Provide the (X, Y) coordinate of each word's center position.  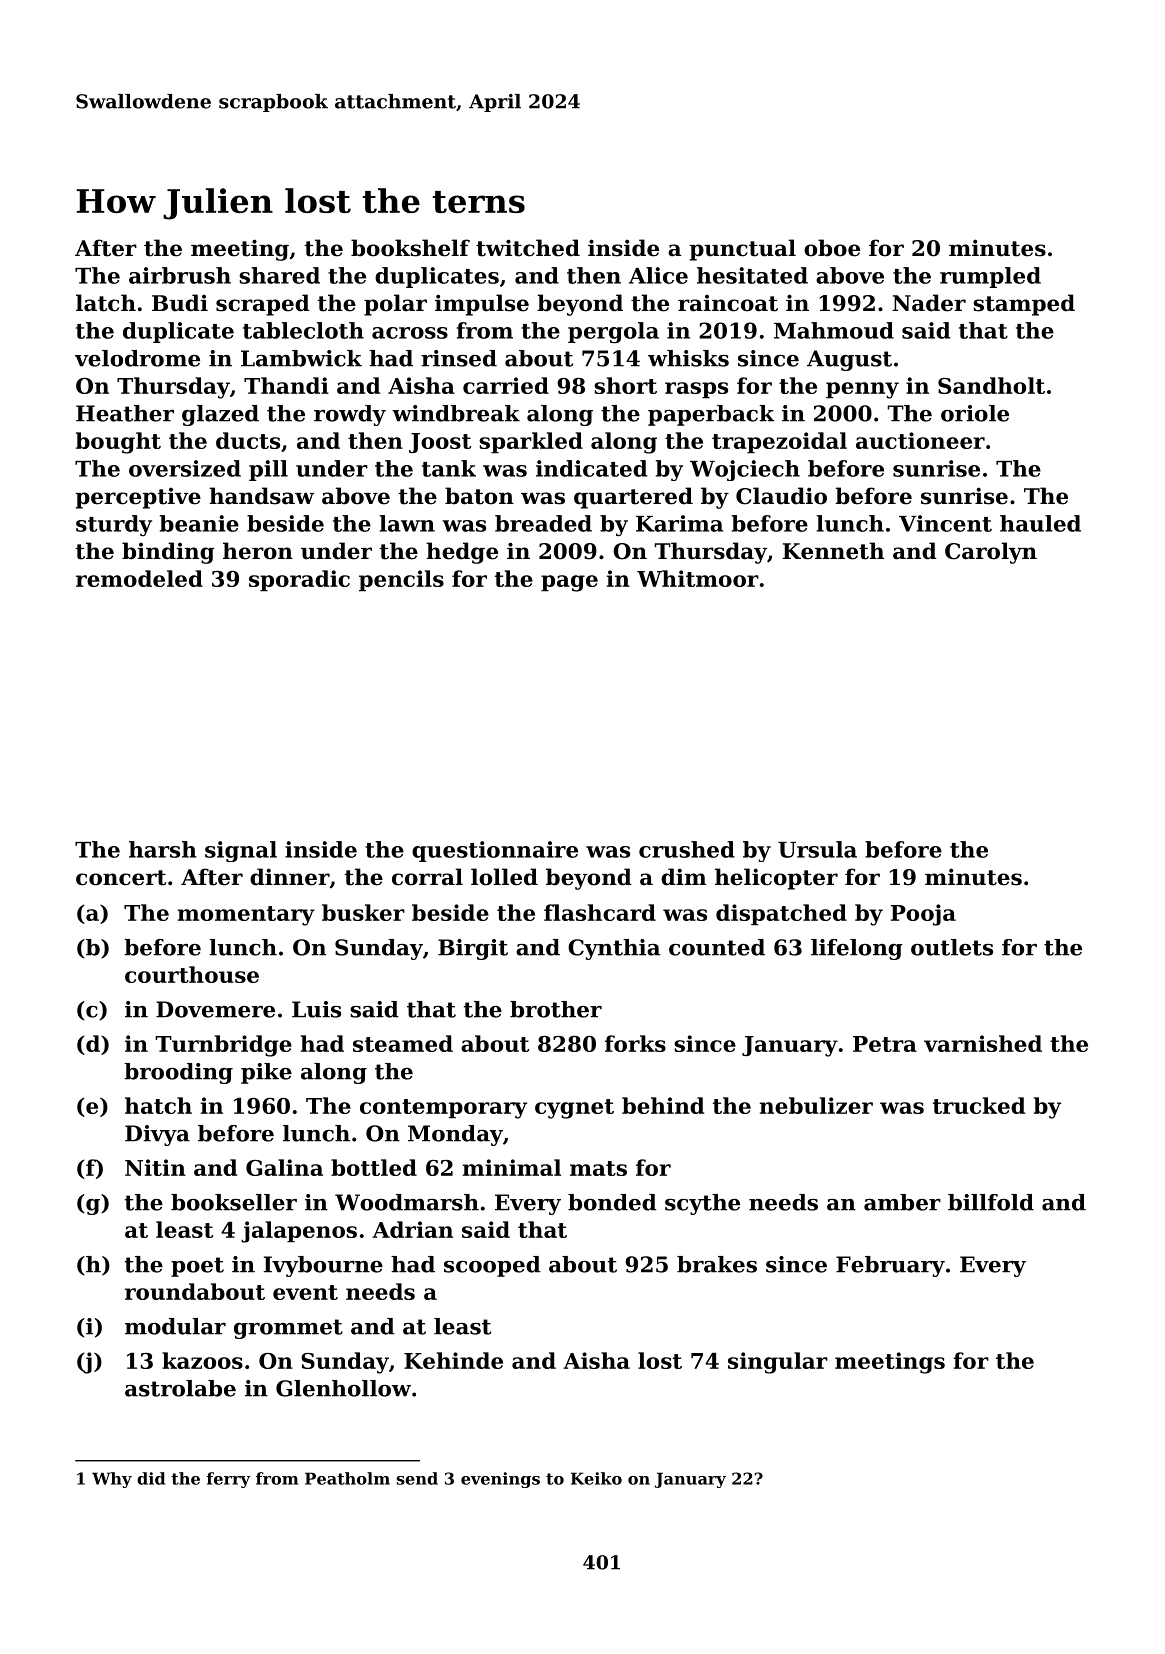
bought (118, 443)
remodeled (139, 578)
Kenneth (833, 551)
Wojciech (745, 470)
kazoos (202, 1360)
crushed (687, 849)
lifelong (857, 949)
